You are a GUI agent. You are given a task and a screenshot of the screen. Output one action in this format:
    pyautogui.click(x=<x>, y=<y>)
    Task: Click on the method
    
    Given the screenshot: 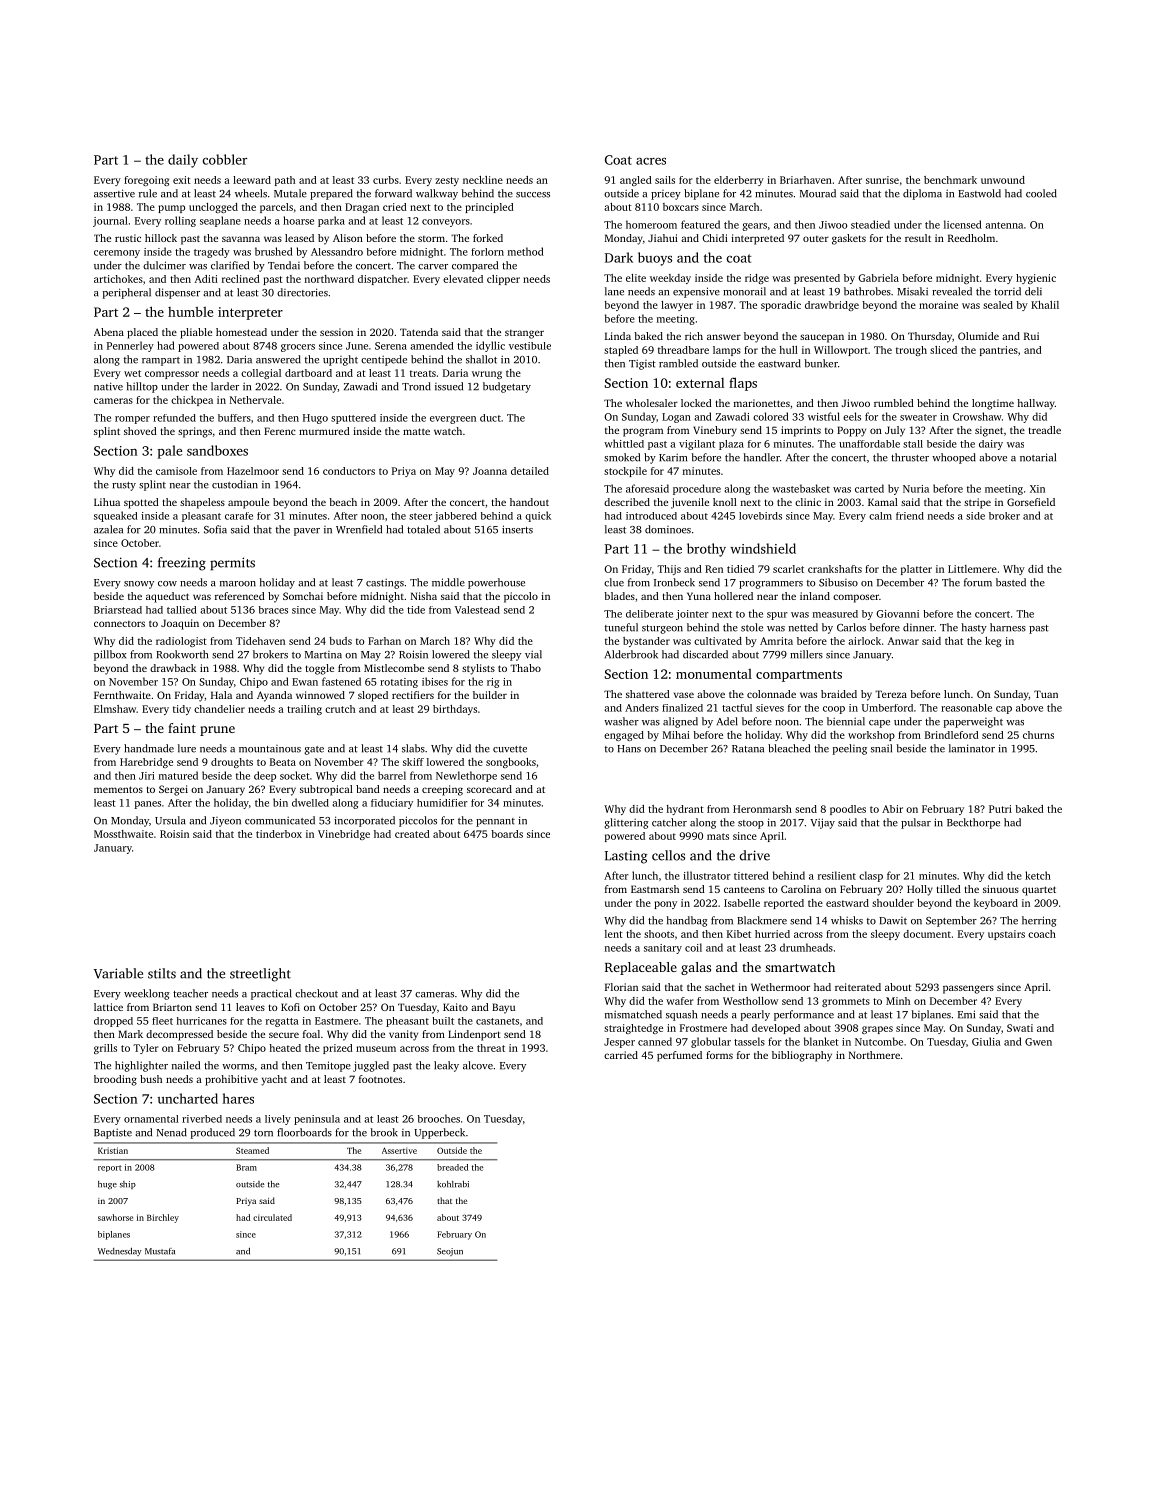 What is the action you would take?
    pyautogui.click(x=526, y=251)
